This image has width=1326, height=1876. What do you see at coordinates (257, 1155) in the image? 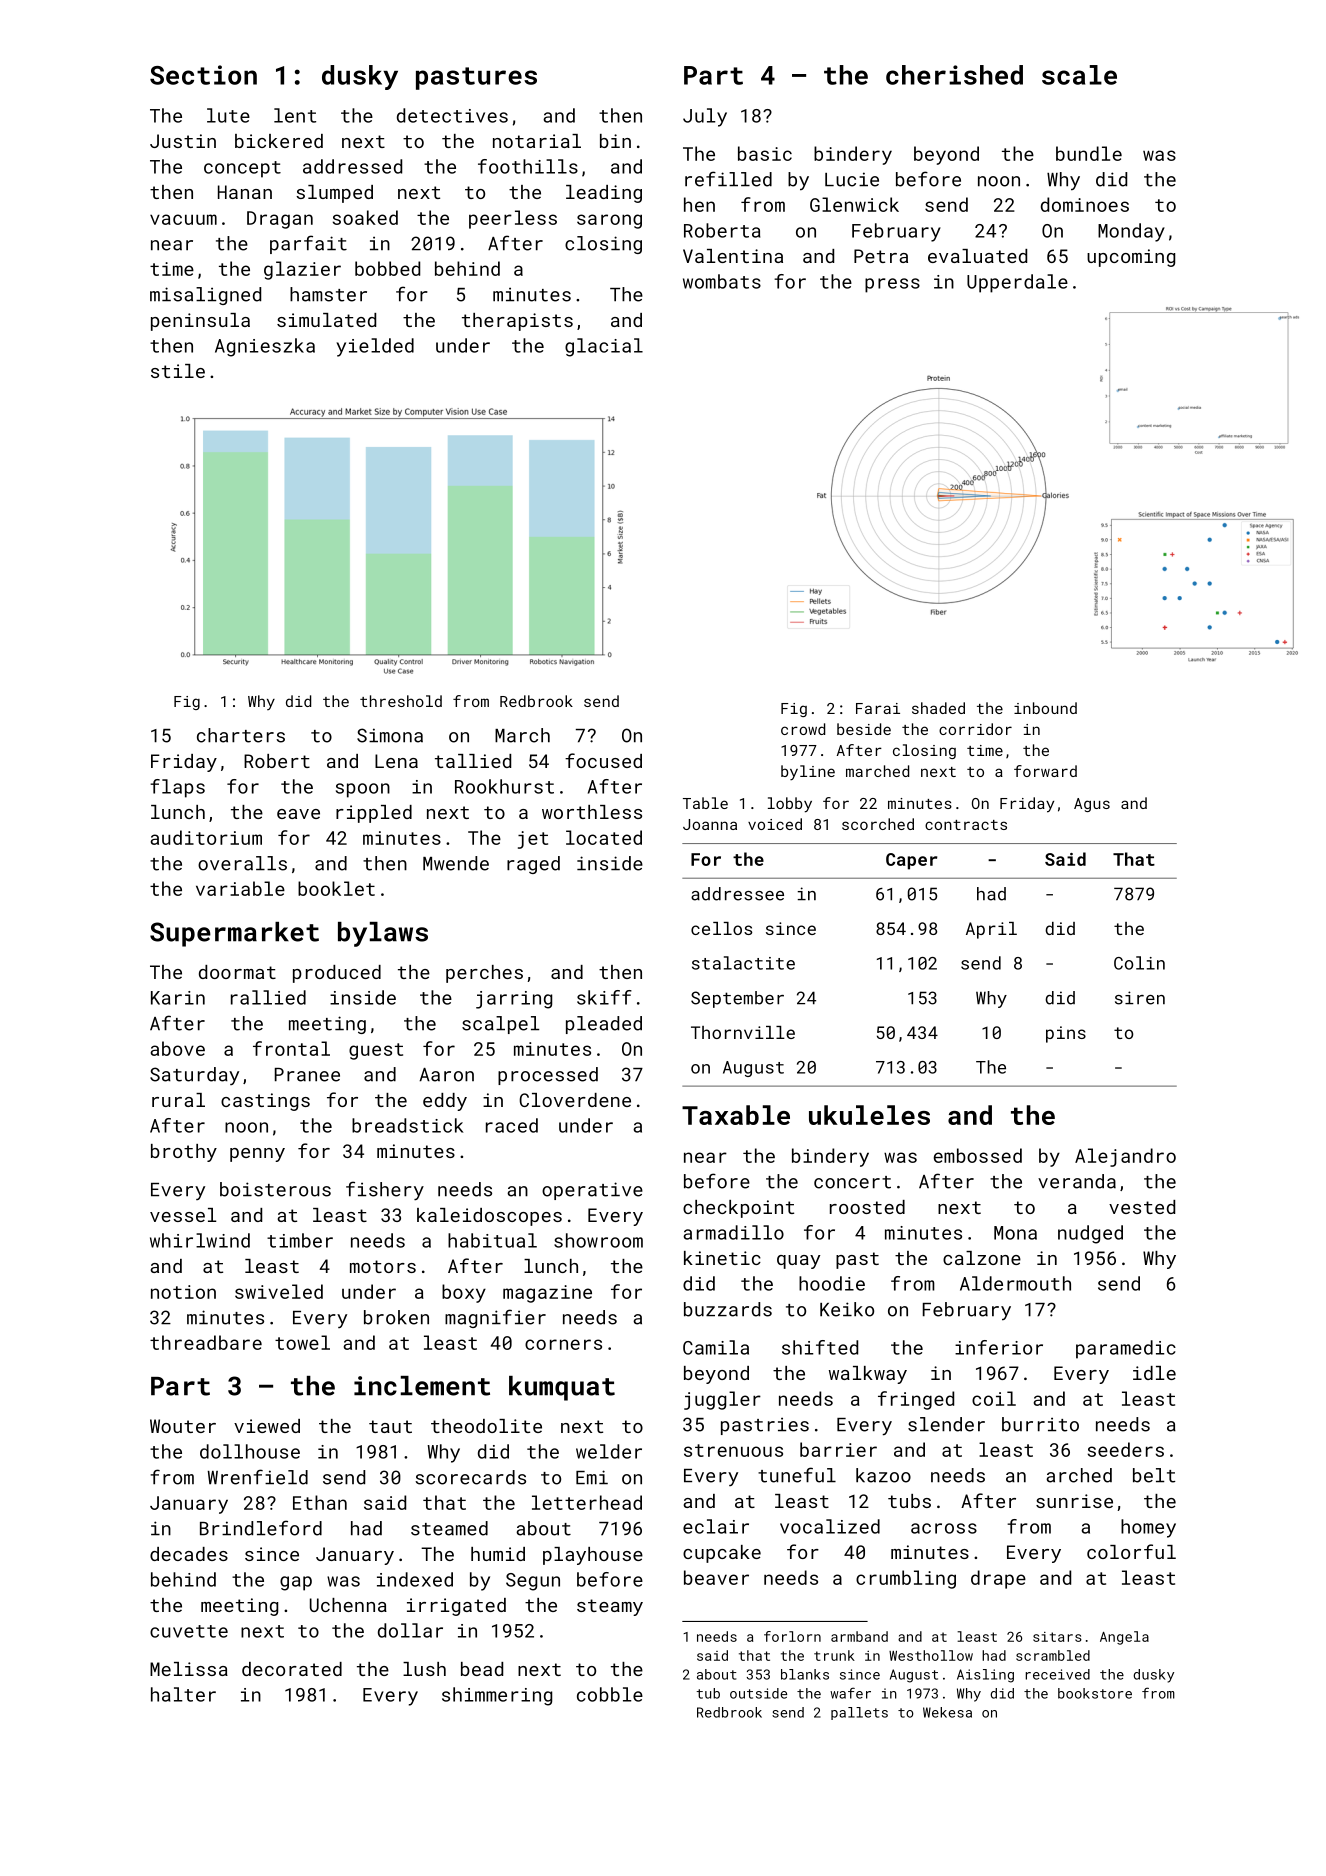
I see `penny` at bounding box center [257, 1155].
